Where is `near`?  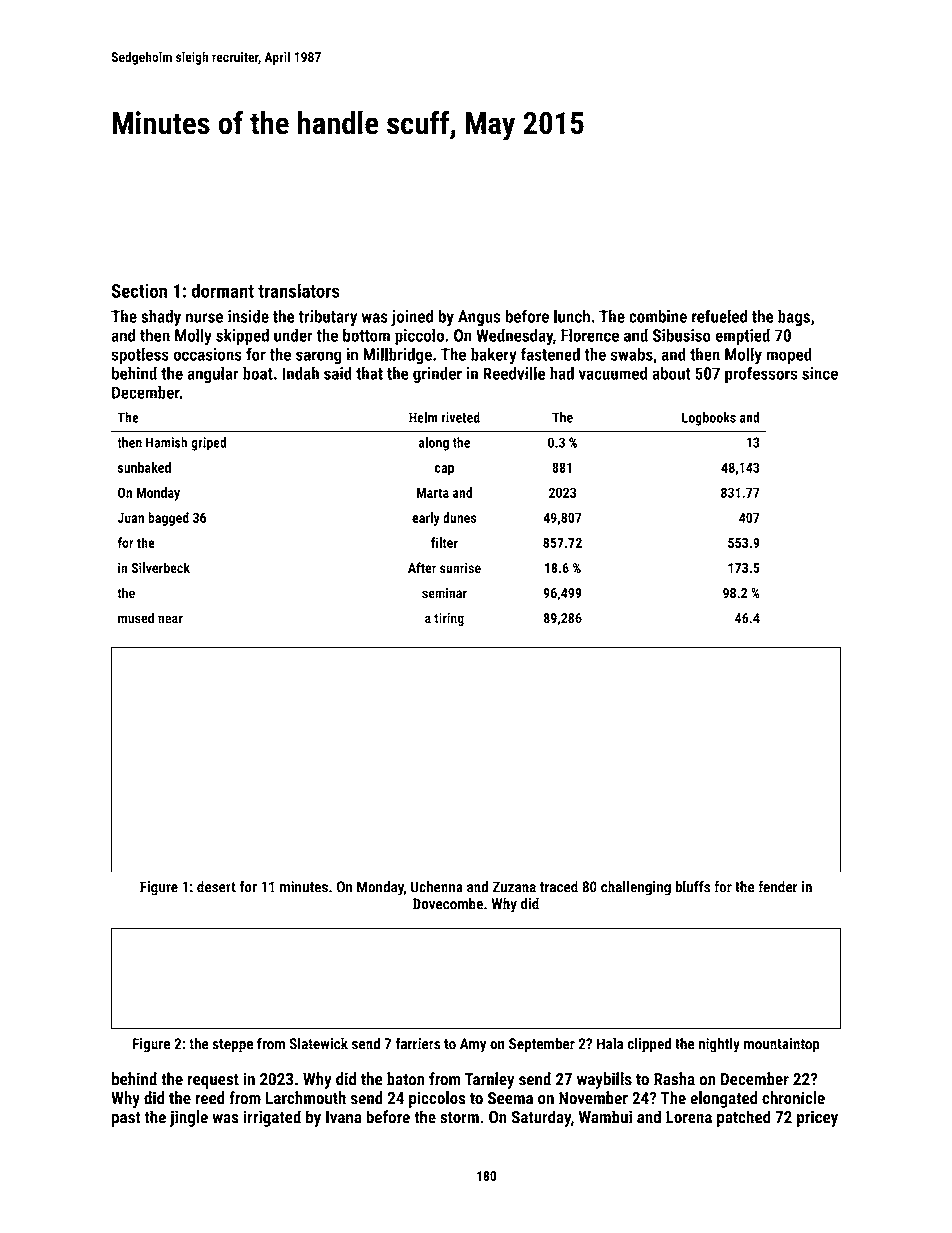 near is located at coordinates (170, 619).
